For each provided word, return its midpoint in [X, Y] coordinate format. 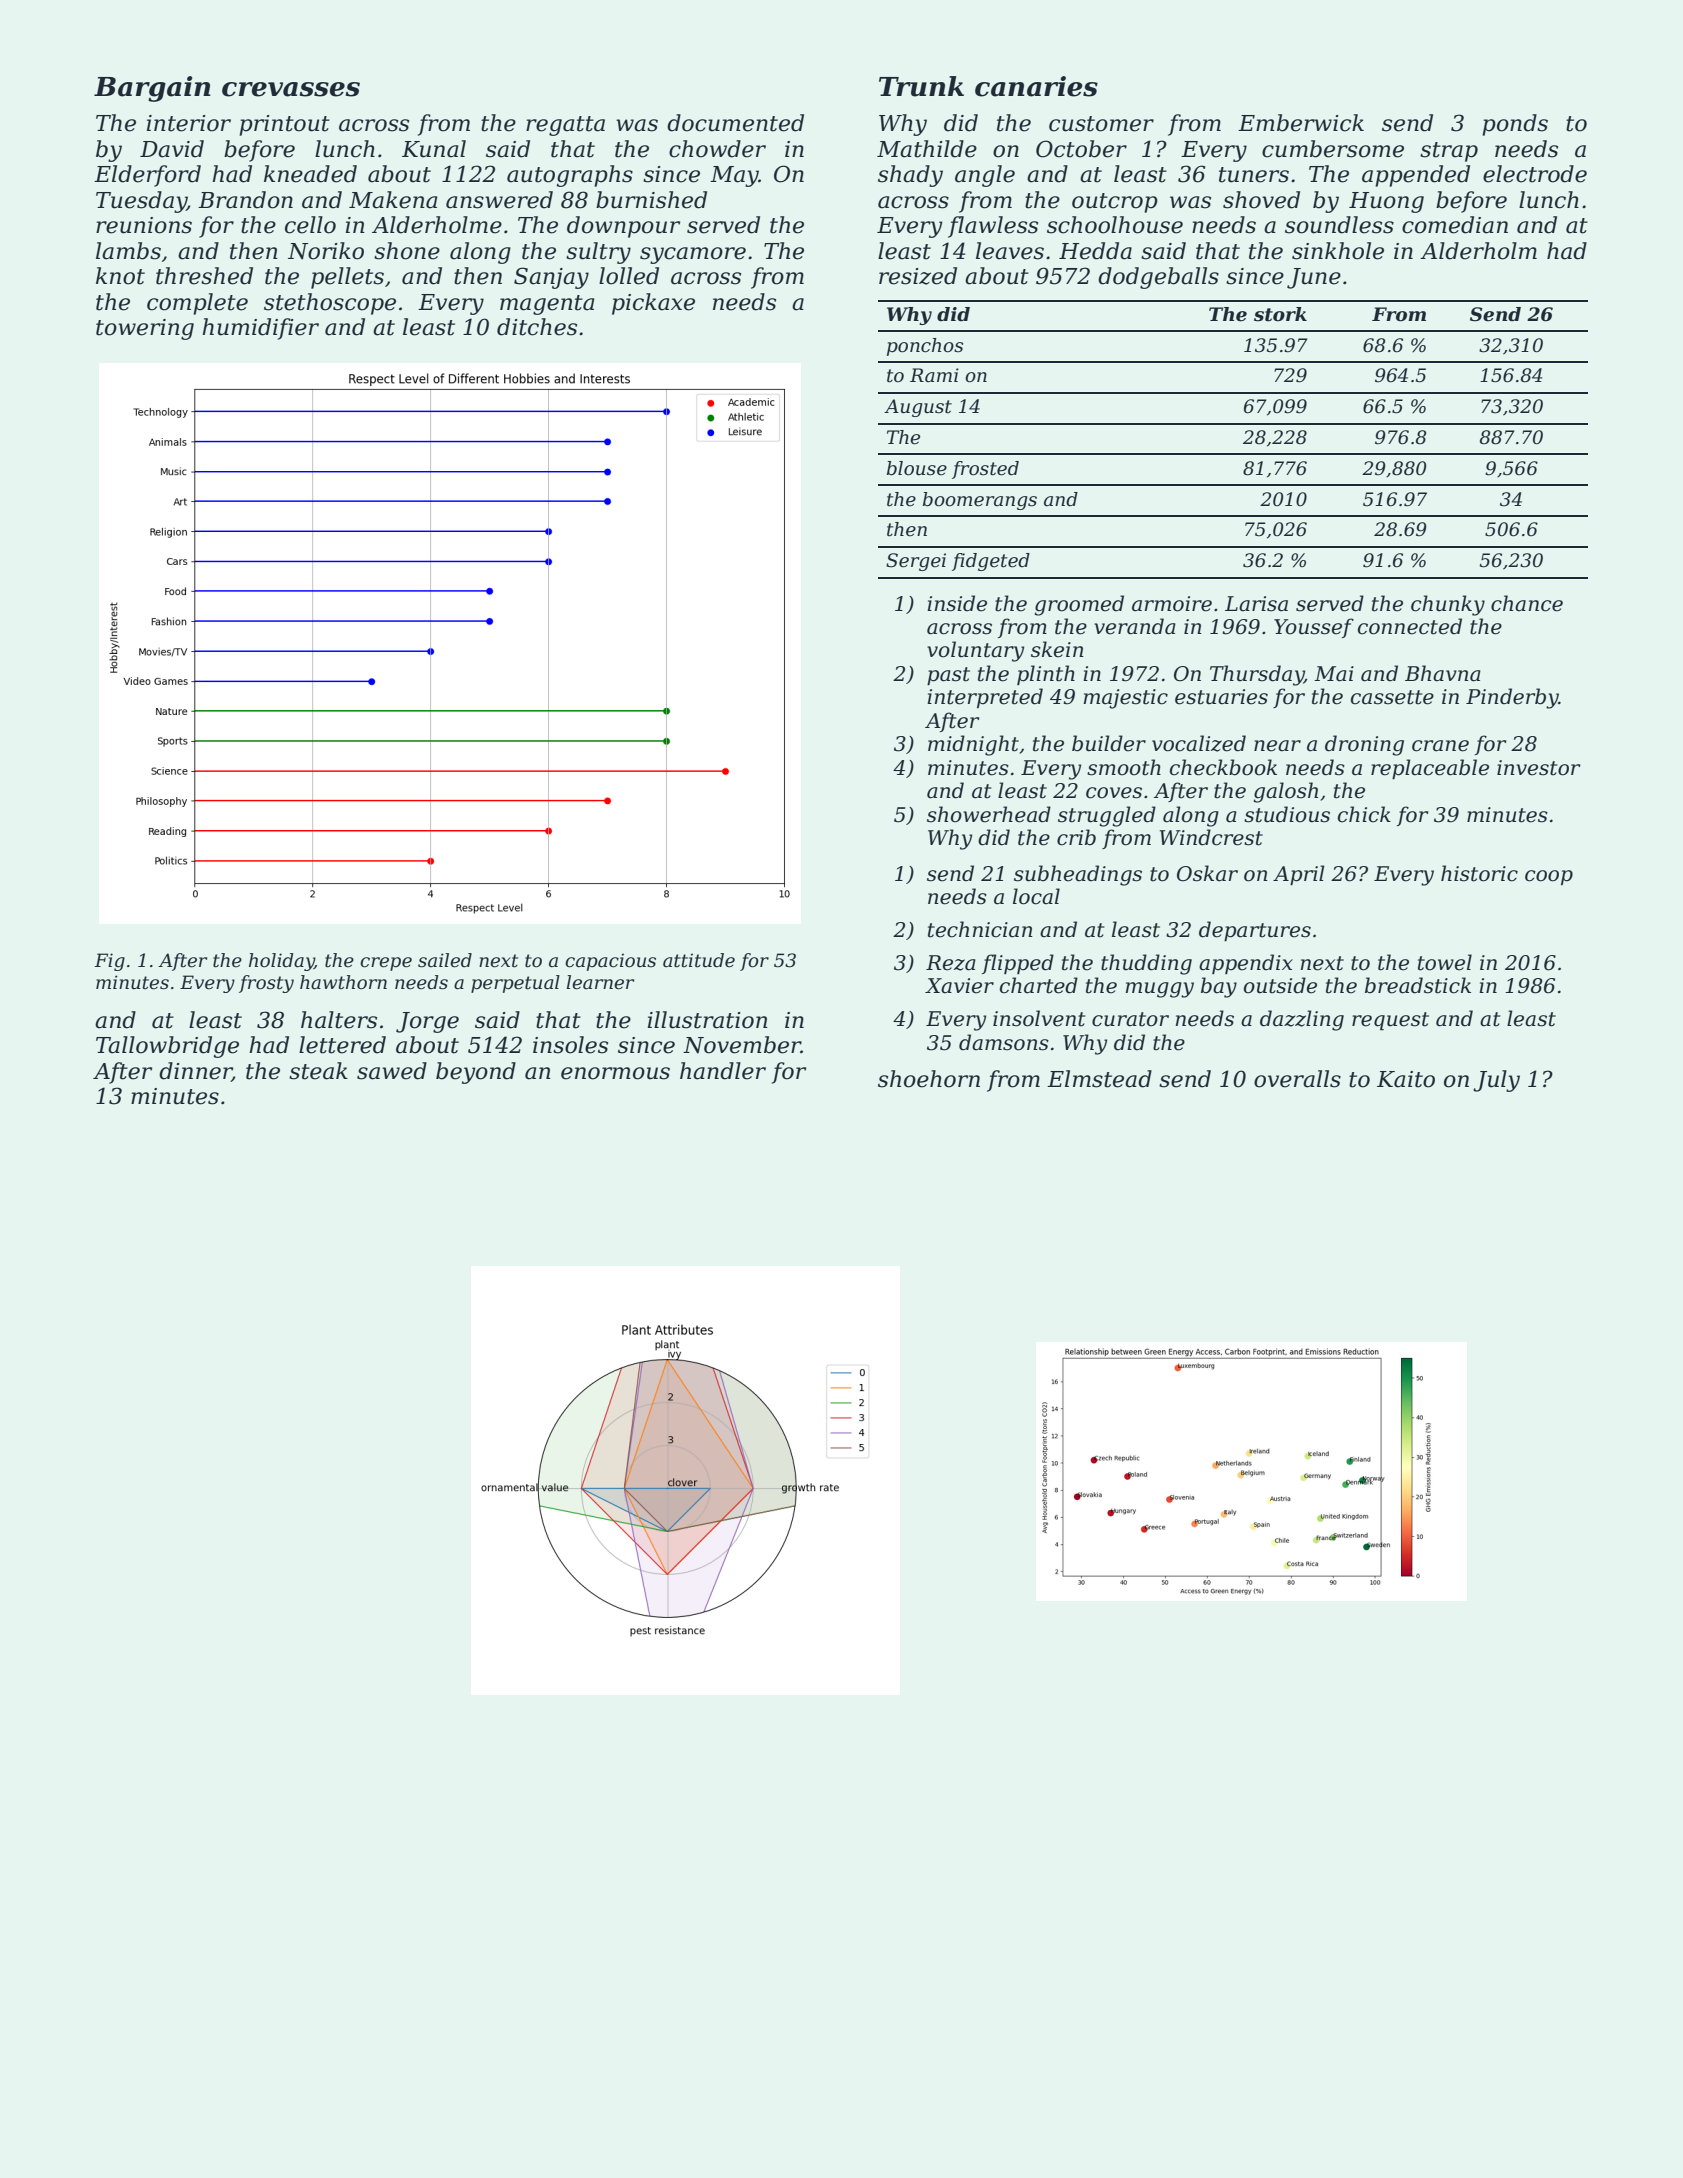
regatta [565, 126]
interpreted [985, 698]
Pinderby [1512, 698]
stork [1280, 314]
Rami [934, 375]
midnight [973, 745]
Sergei [916, 562]
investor [1538, 768]
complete [197, 304]
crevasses [291, 89]
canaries [1036, 86]
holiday [281, 962]
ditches [537, 327]
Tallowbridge [167, 1047]
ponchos [925, 347]
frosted [985, 470]
